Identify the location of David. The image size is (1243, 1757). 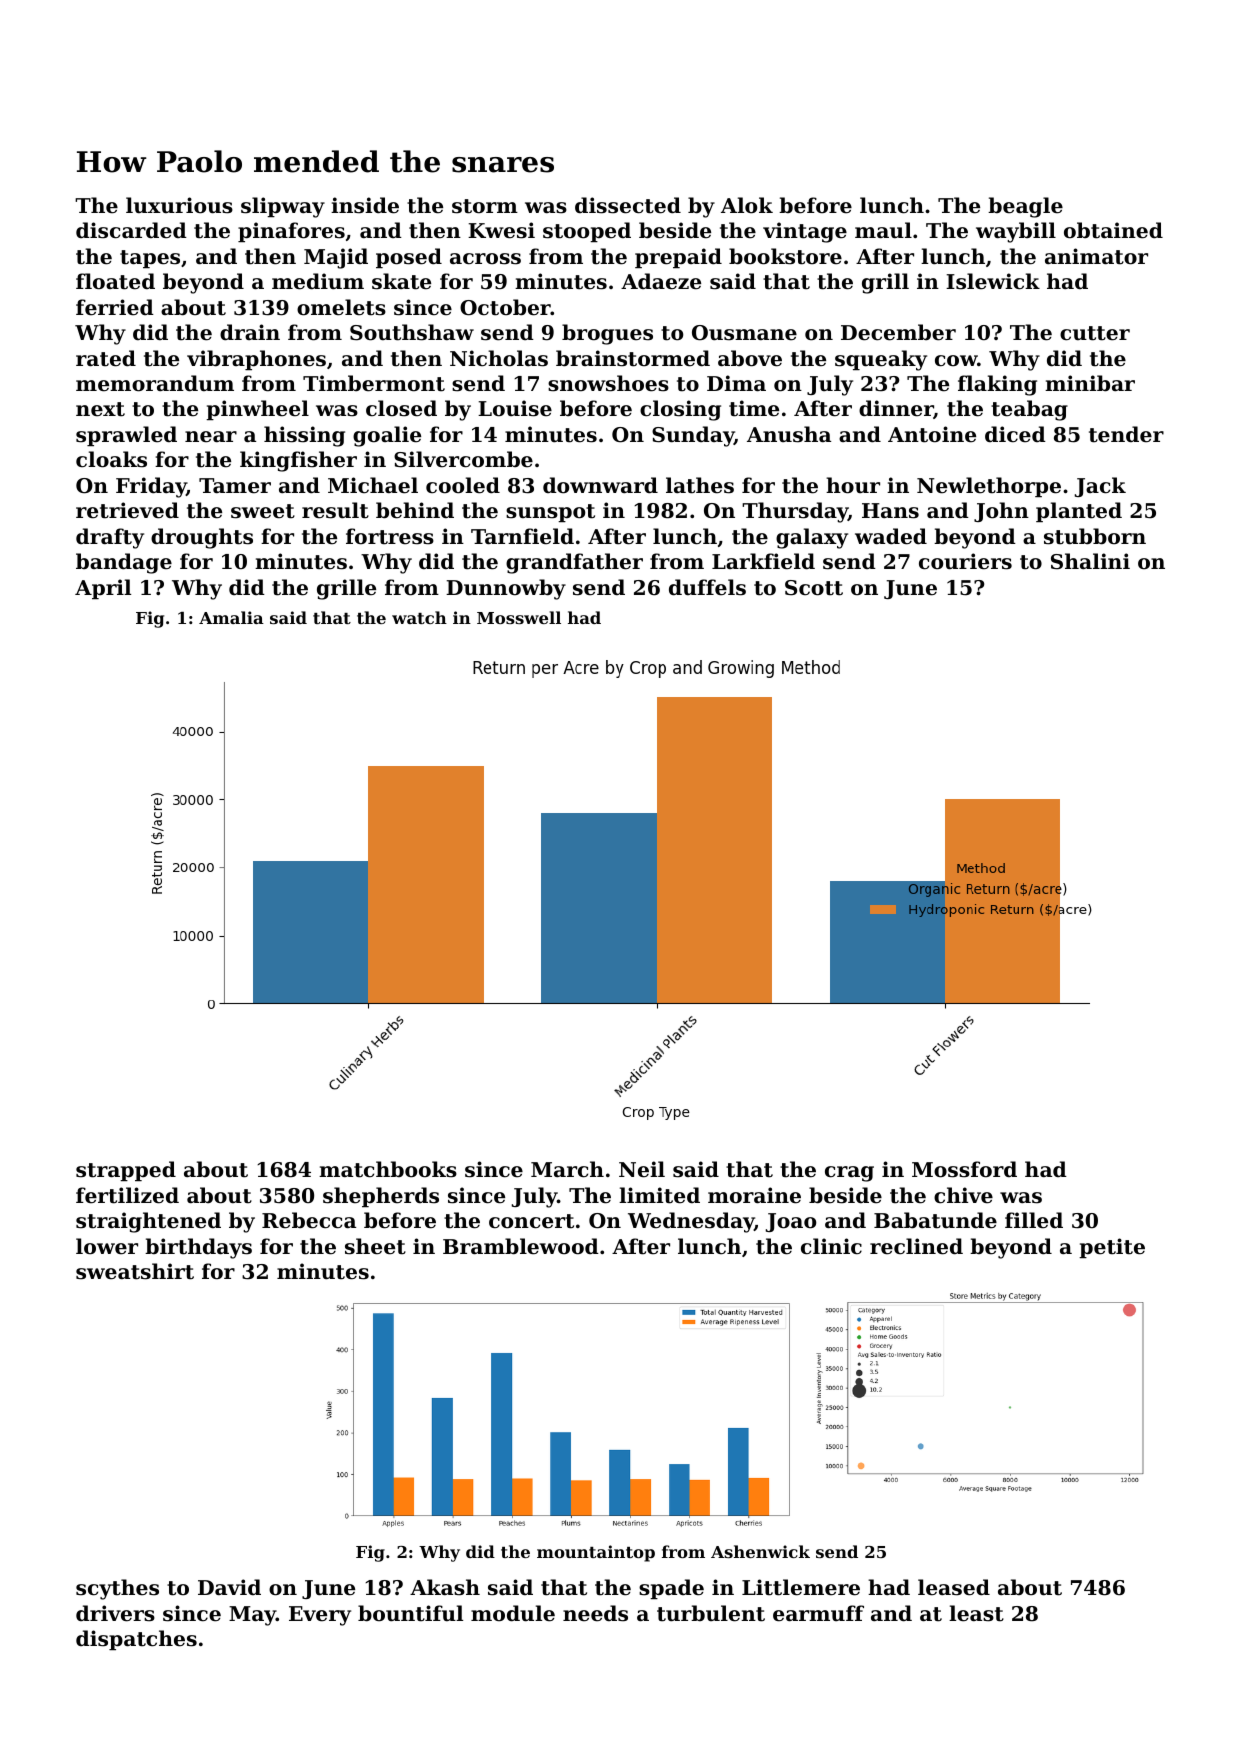
(229, 1587).
